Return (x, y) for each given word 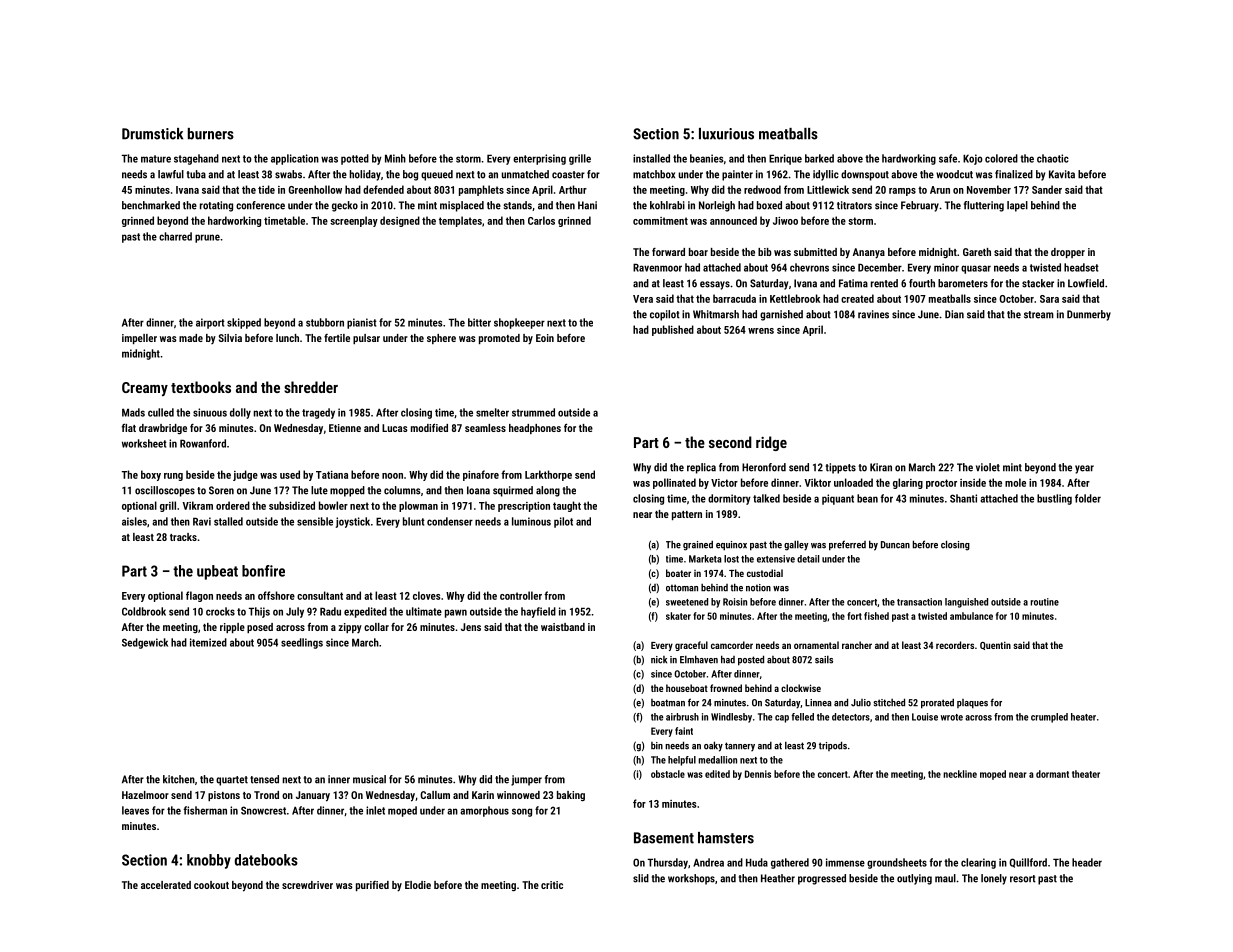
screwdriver (307, 885)
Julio (861, 703)
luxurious (726, 134)
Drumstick (152, 134)
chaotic (1053, 158)
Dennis (758, 774)
